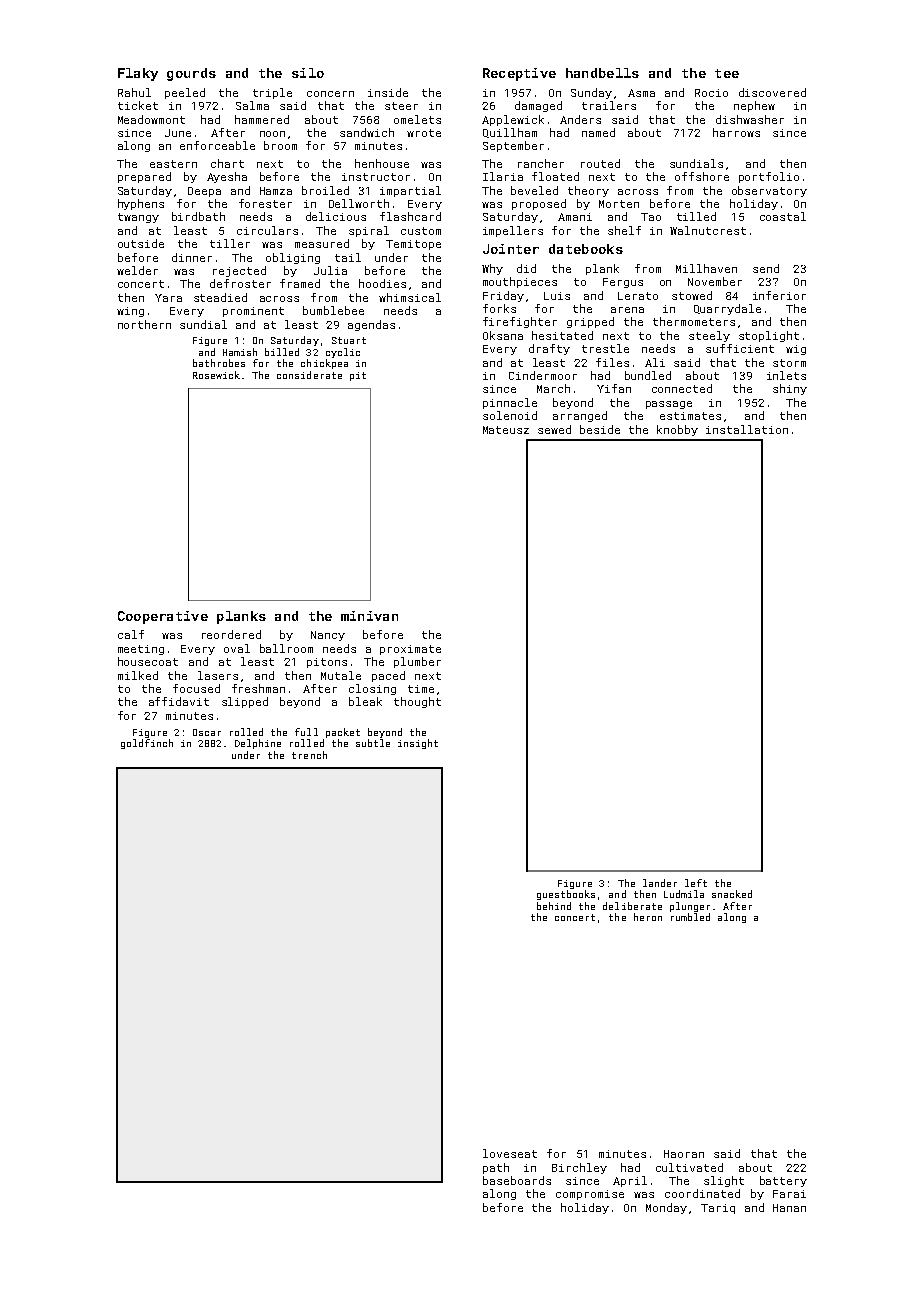  I want to click on reordered, so click(231, 634).
